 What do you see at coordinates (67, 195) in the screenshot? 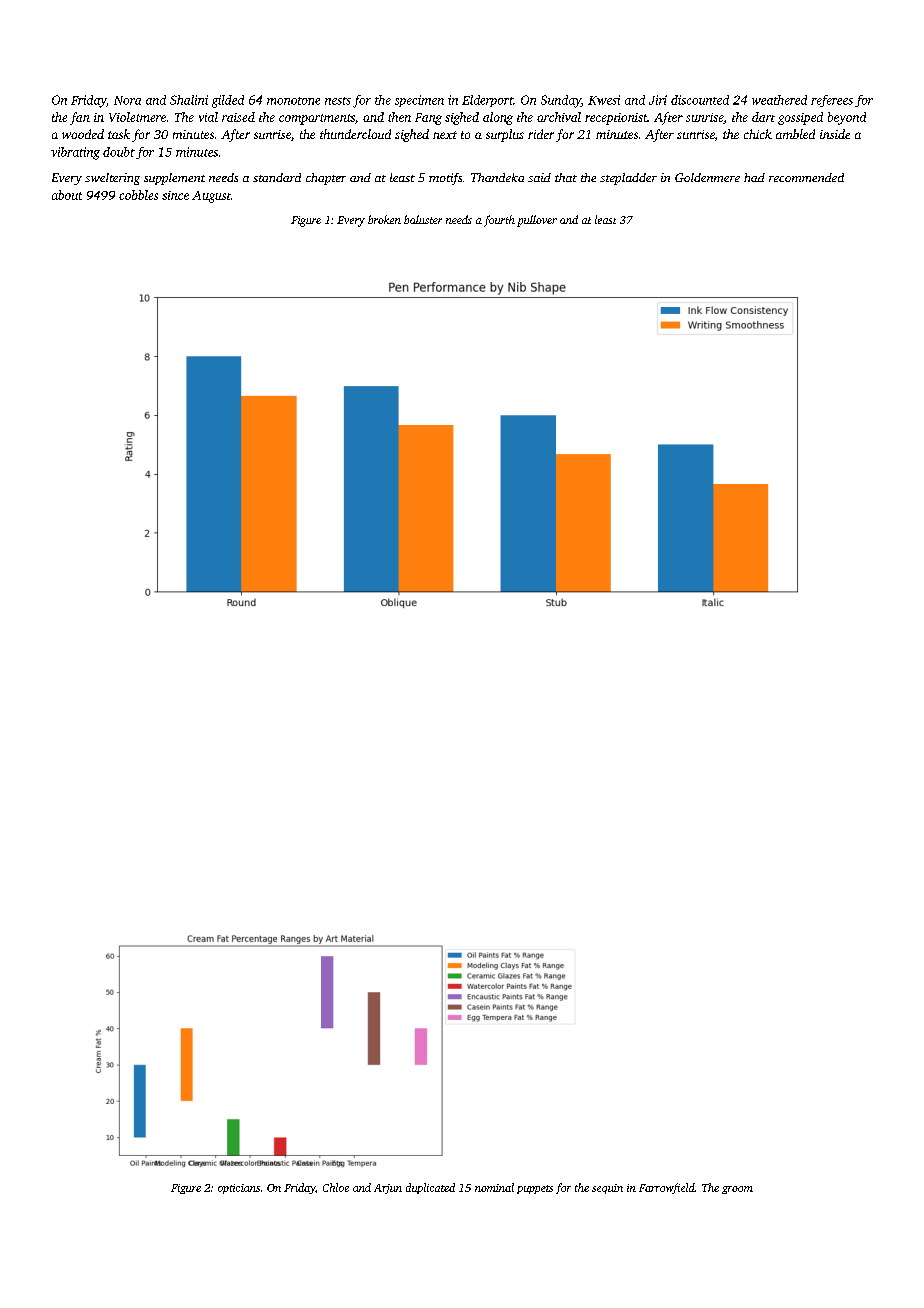
I see `about` at bounding box center [67, 195].
